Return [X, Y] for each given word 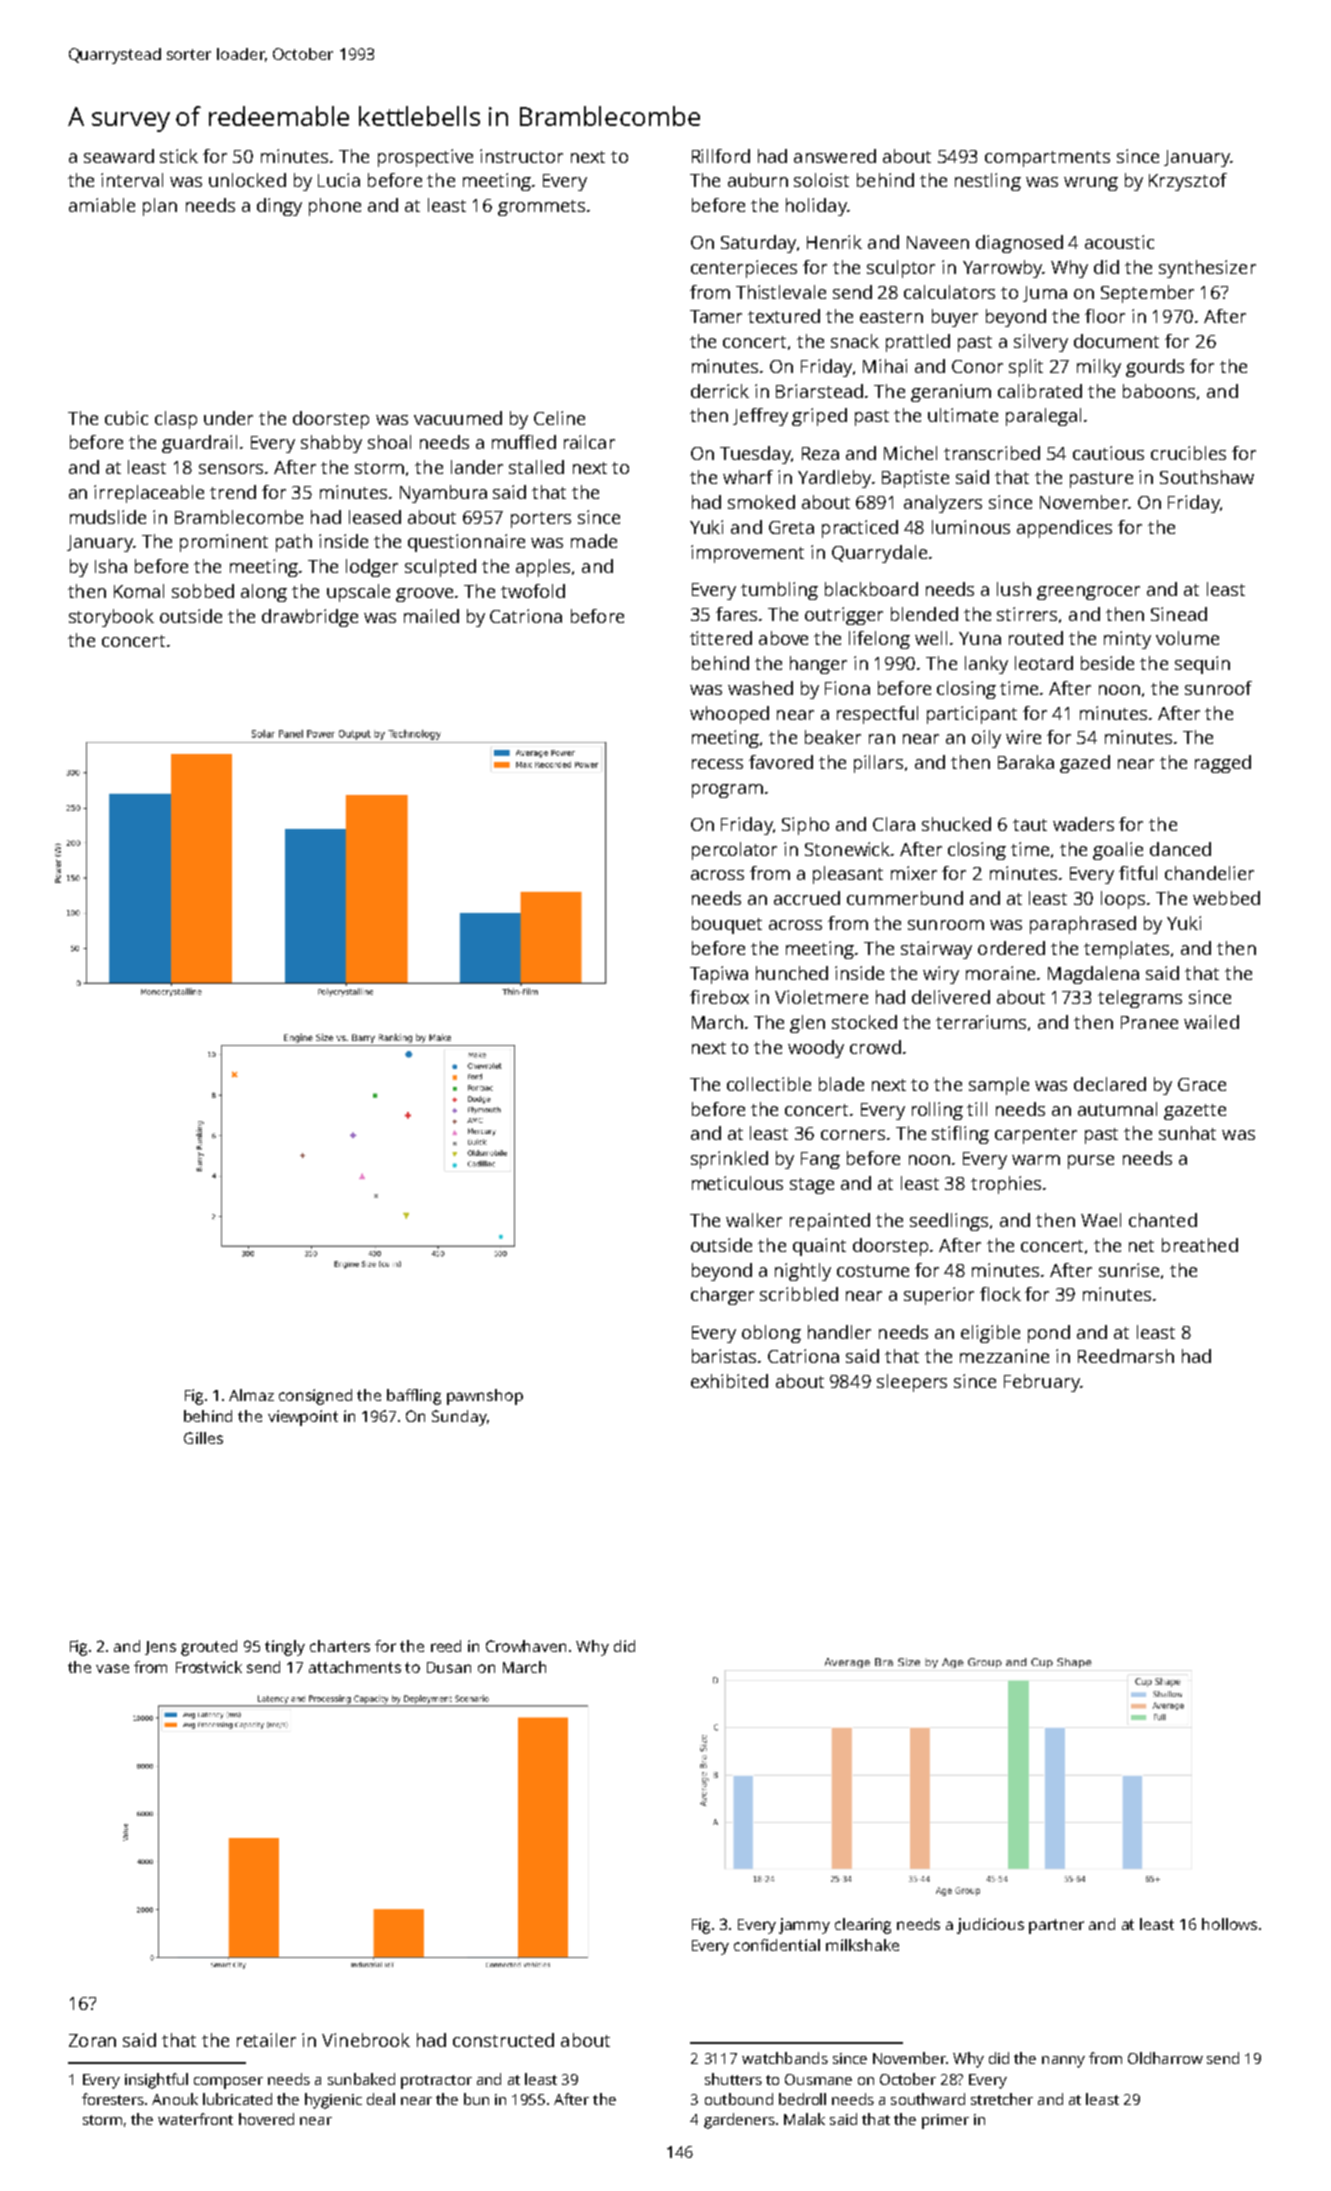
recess [717, 764]
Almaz [251, 1395]
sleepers [912, 1383]
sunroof [1218, 688]
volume [1187, 638]
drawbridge [310, 618]
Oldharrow [1165, 2058]
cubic [126, 418]
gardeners [739, 2121]
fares [736, 614]
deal [381, 2099]
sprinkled [729, 1160]
